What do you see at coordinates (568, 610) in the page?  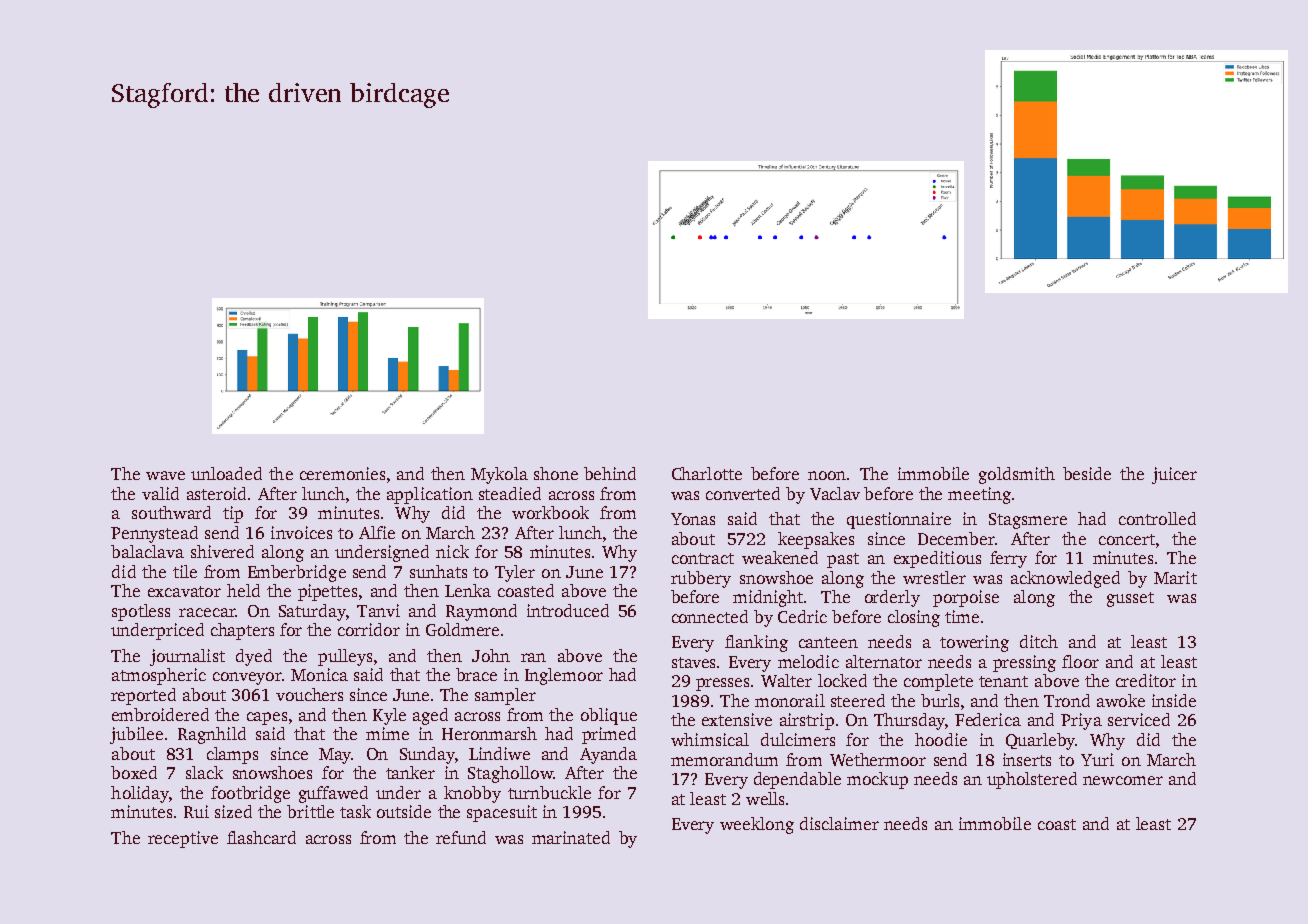 I see `introduced` at bounding box center [568, 610].
